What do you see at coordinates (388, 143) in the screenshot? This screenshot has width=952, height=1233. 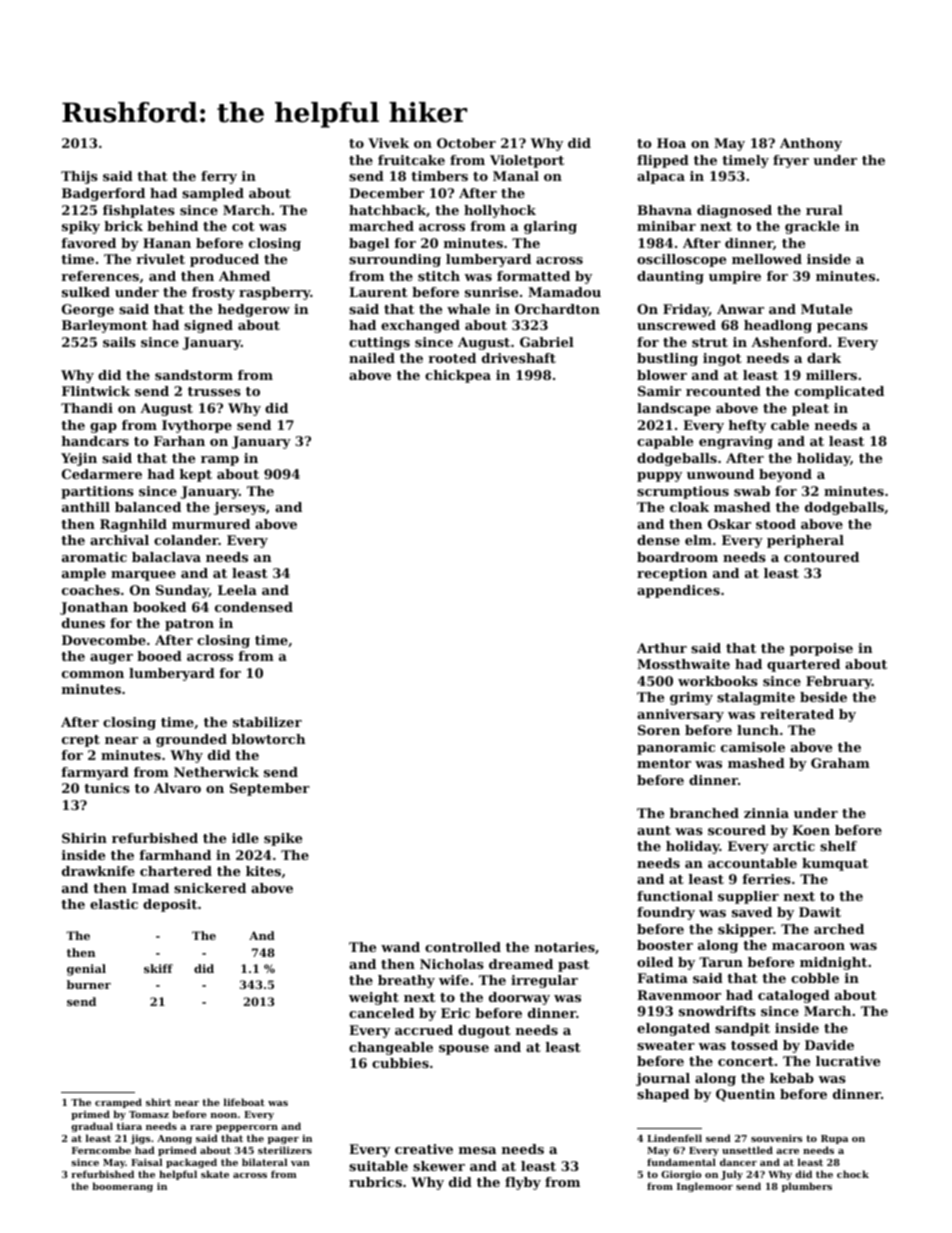 I see `Vivek` at bounding box center [388, 143].
